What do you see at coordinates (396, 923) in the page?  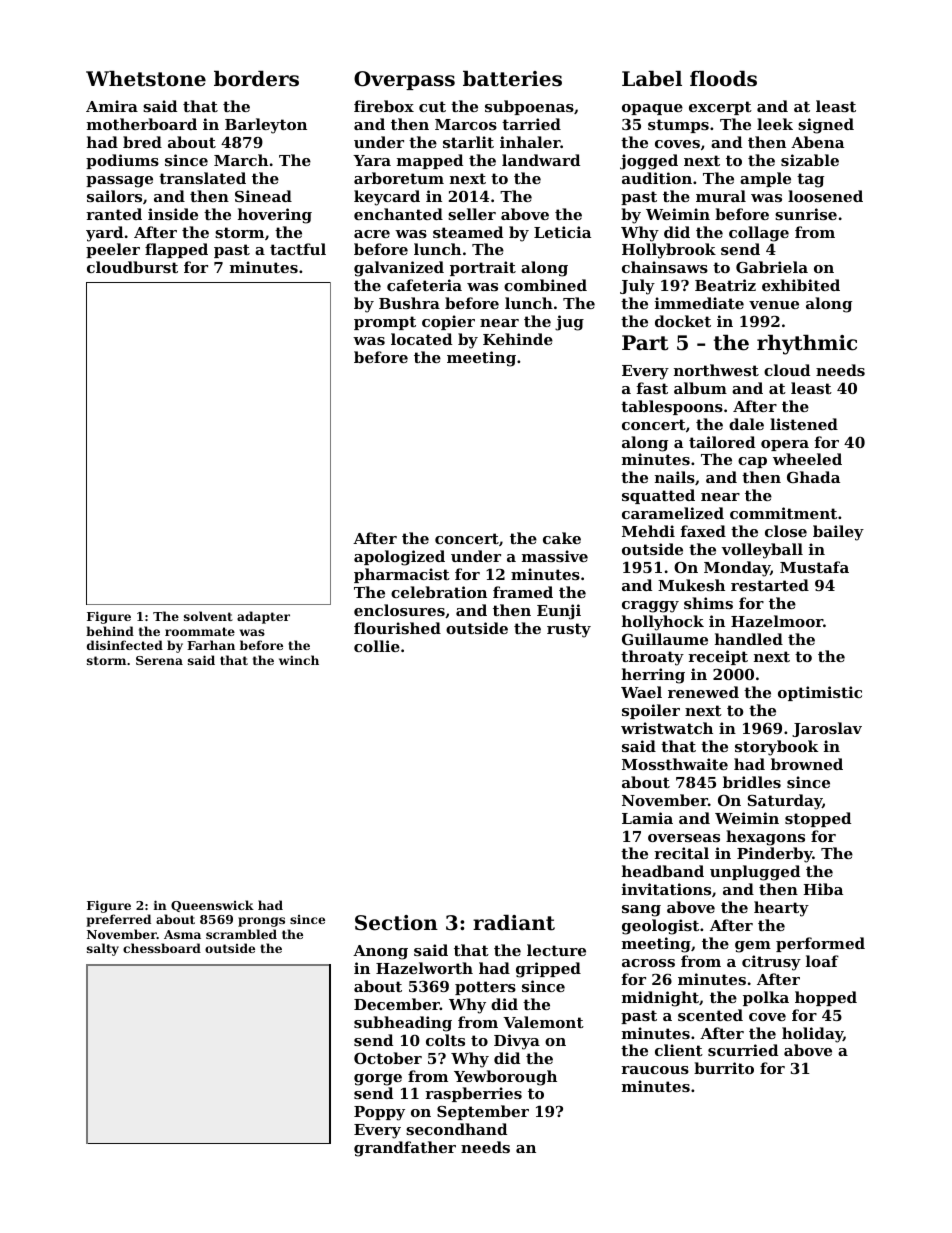 I see `Section` at bounding box center [396, 923].
